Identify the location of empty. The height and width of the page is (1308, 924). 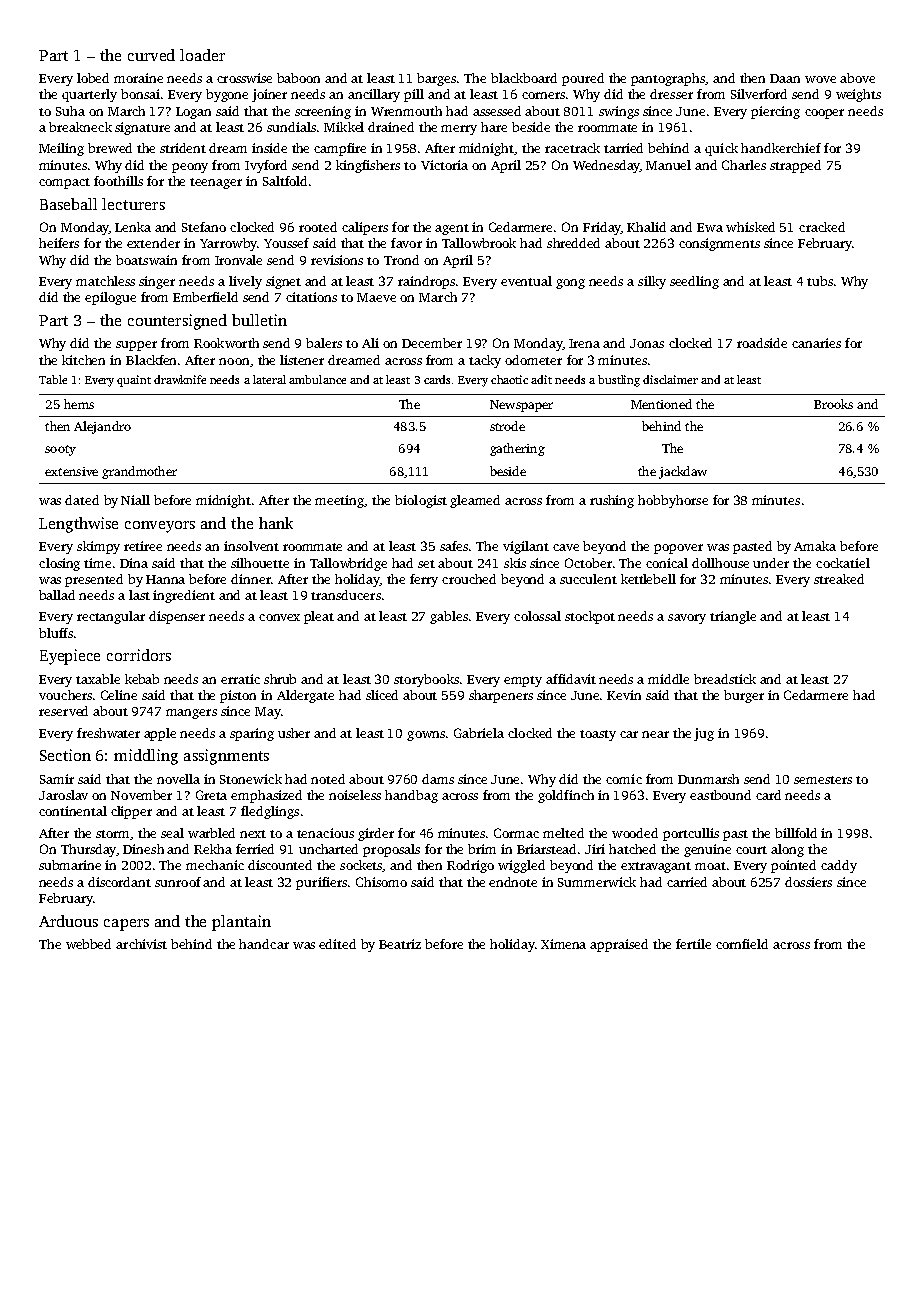
(523, 681).
